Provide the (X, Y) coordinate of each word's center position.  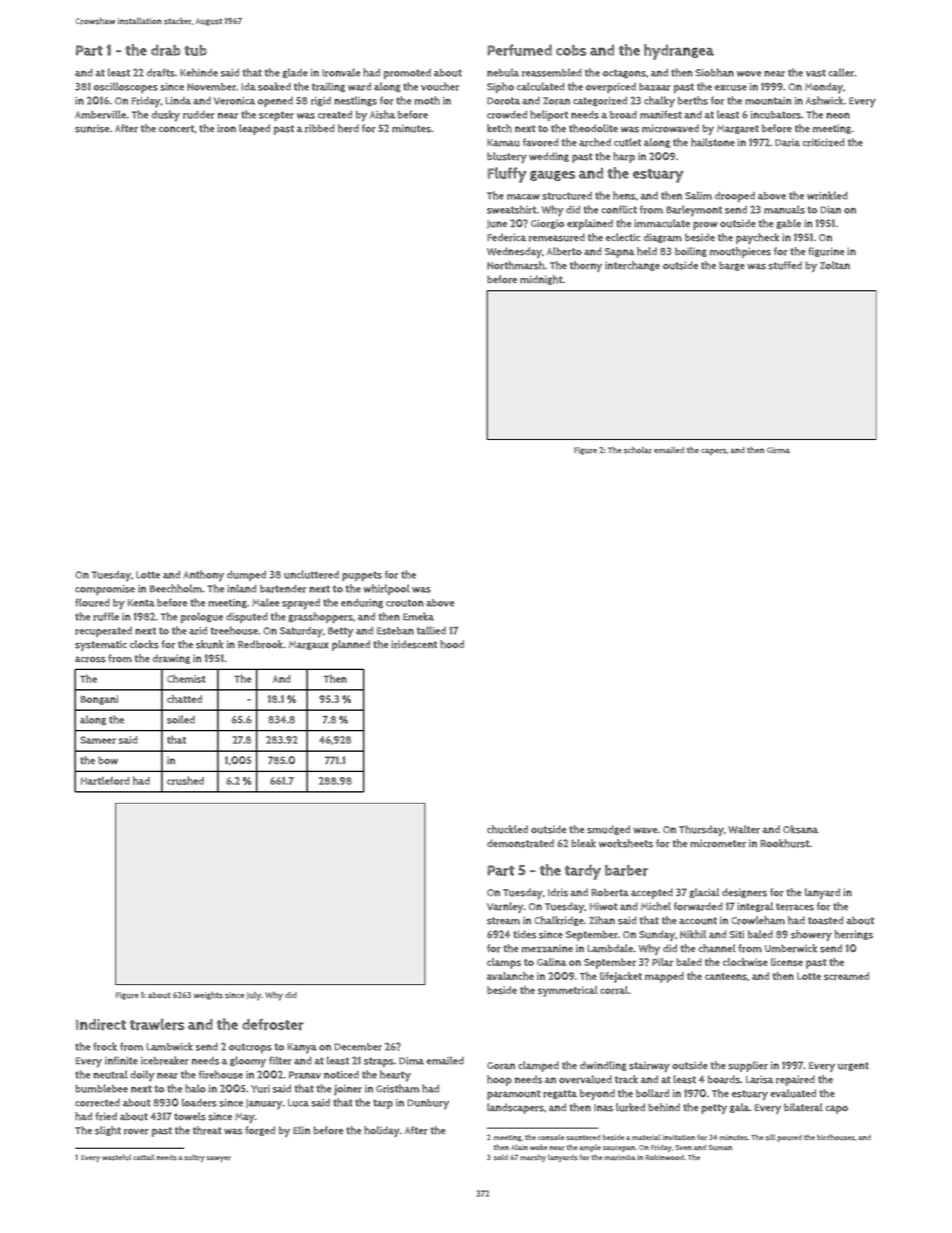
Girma (778, 450)
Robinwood (665, 1157)
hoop (499, 1080)
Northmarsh (515, 265)
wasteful (116, 1157)
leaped (254, 129)
